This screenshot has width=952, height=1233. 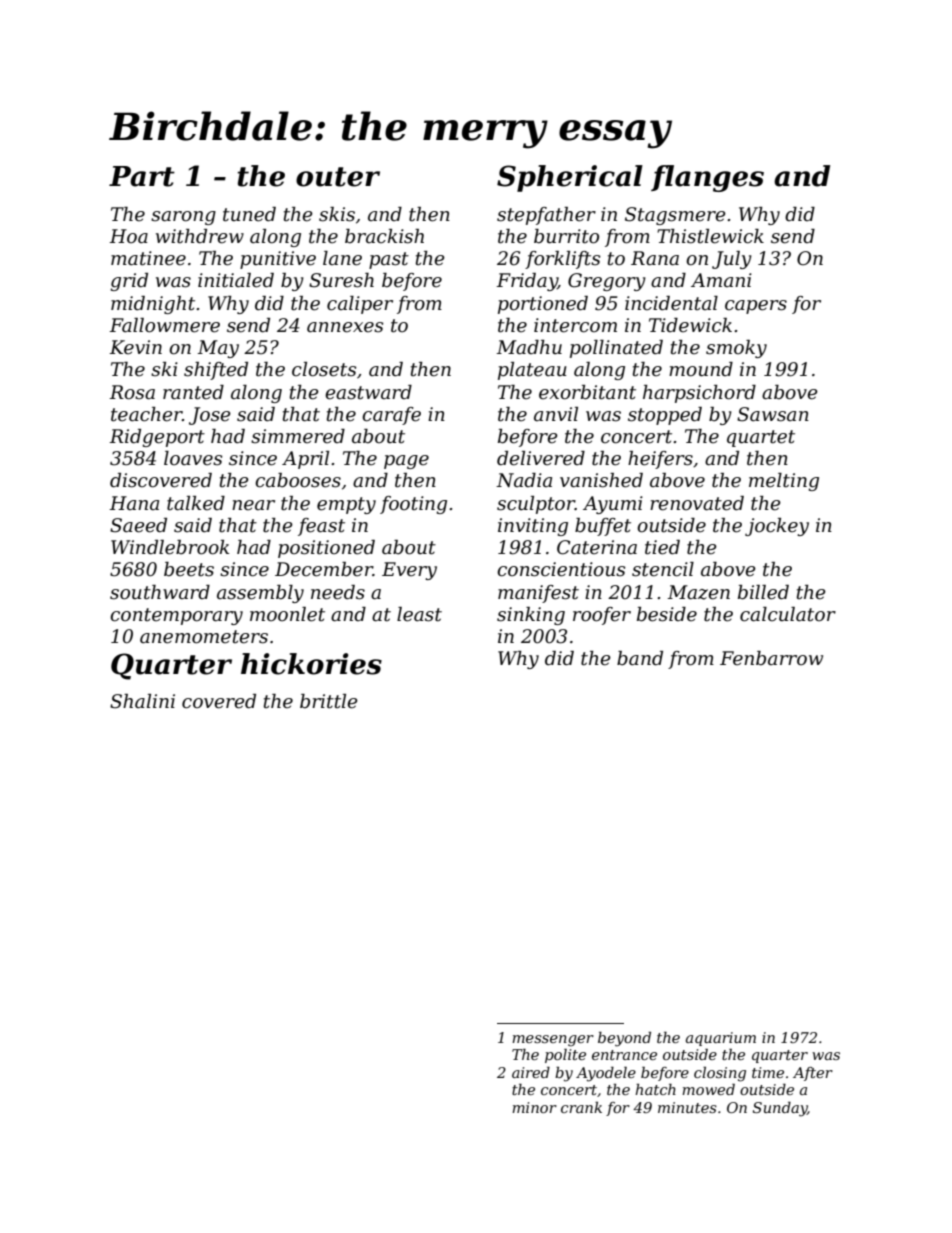 What do you see at coordinates (546, 216) in the screenshot?
I see `stepfather` at bounding box center [546, 216].
